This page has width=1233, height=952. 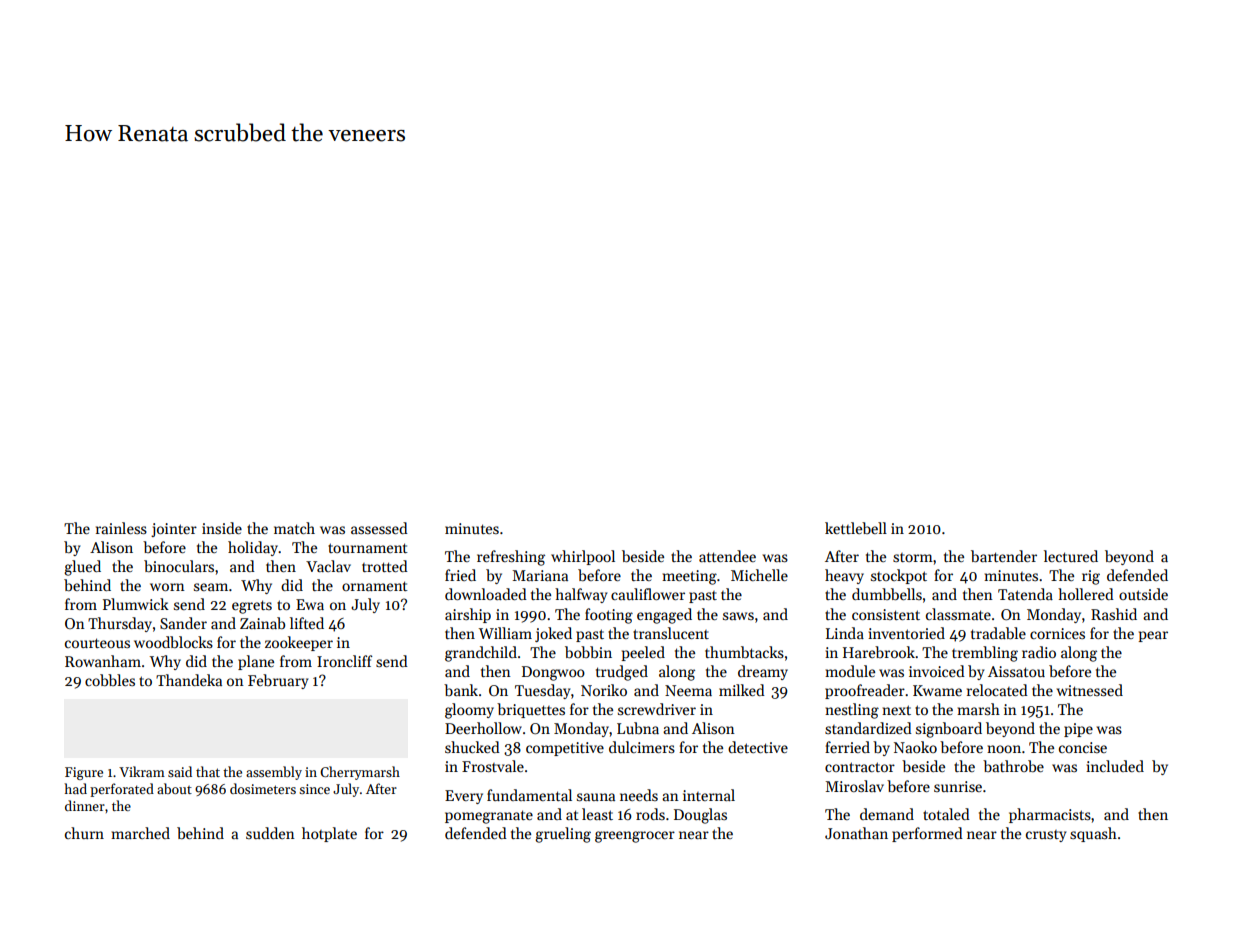 What do you see at coordinates (120, 624) in the page?
I see `Thursday` at bounding box center [120, 624].
